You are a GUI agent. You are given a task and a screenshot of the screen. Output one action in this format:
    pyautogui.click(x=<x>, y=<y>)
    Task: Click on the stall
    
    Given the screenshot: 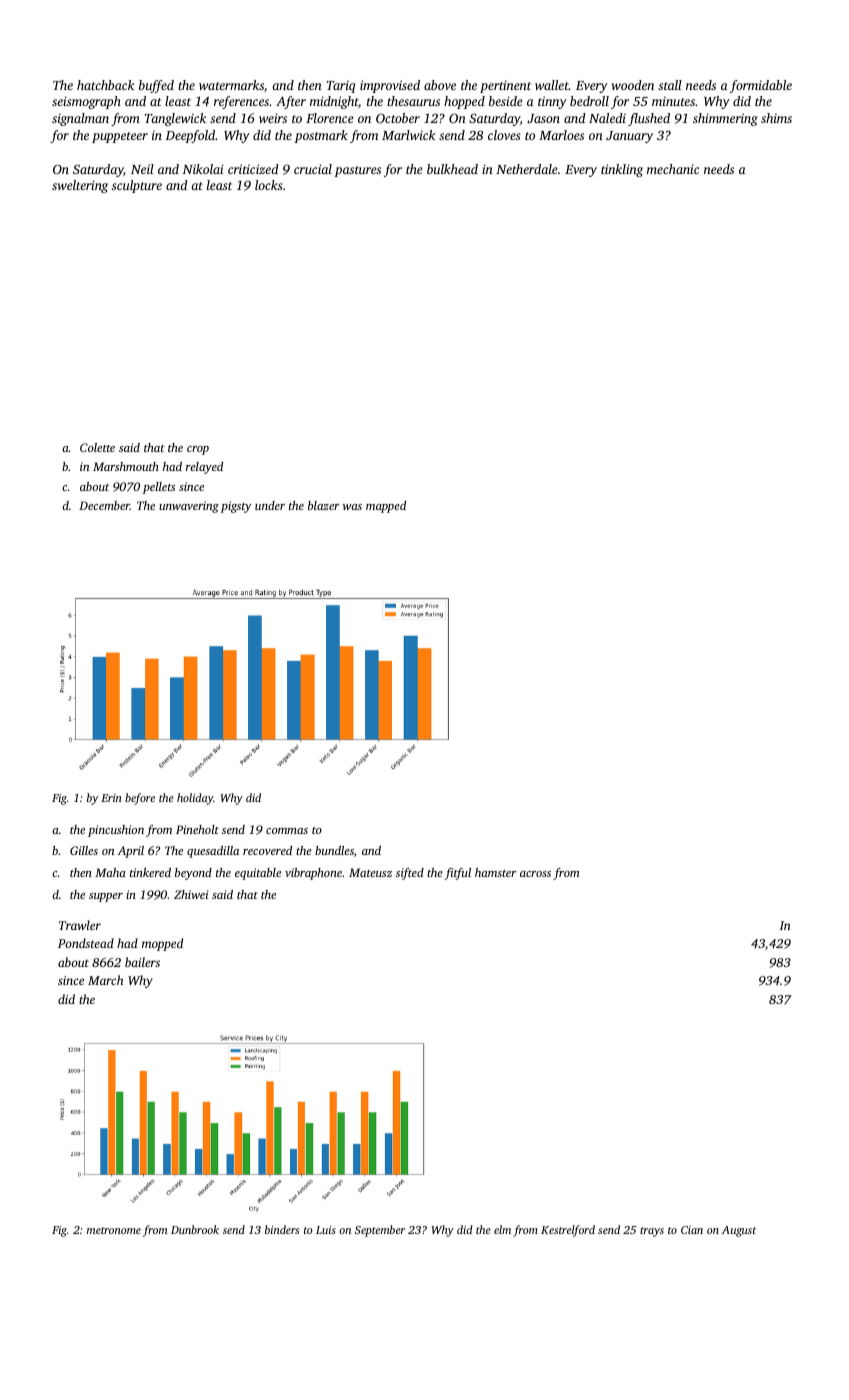 What is the action you would take?
    pyautogui.click(x=670, y=85)
